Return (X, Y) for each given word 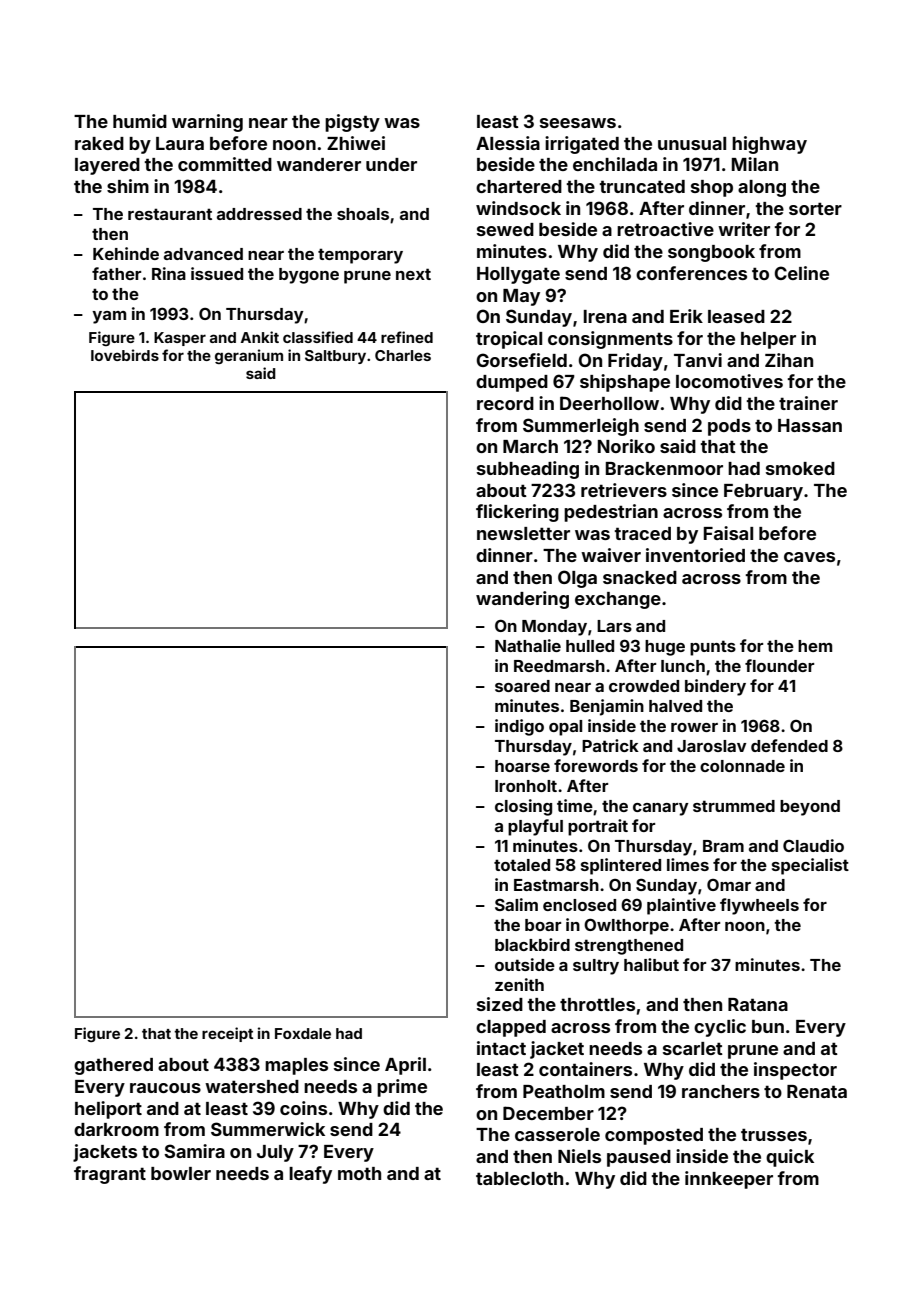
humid (140, 121)
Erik (686, 316)
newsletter (523, 533)
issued (217, 273)
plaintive (681, 906)
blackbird (532, 944)
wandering (522, 600)
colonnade (742, 766)
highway (769, 145)
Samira (194, 1151)
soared (522, 686)
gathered (113, 1066)
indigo (519, 727)
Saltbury (335, 357)
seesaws (578, 123)
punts (713, 648)
